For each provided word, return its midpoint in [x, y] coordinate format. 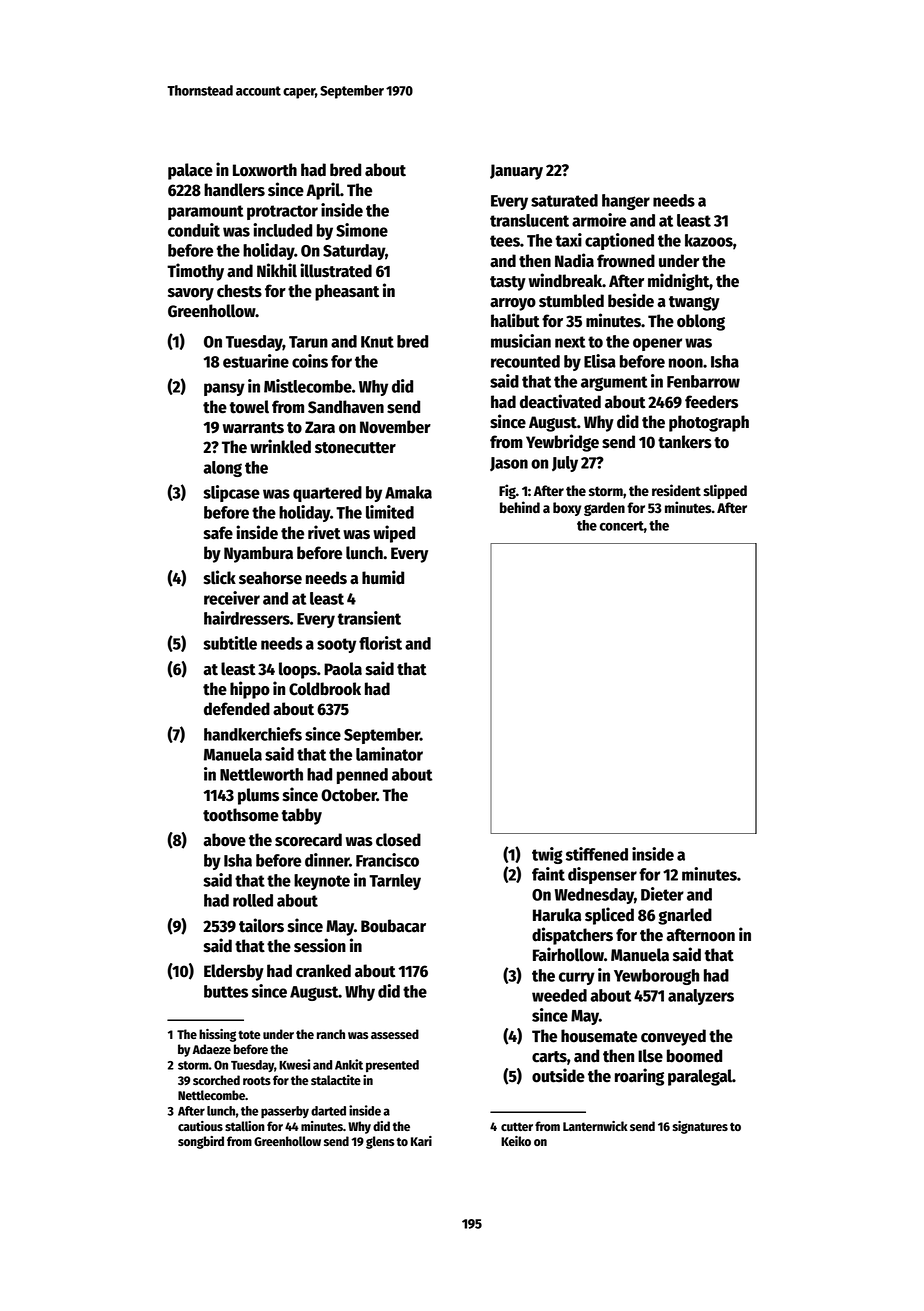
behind [520, 507]
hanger [626, 202]
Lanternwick [595, 1126]
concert [622, 526]
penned [362, 776]
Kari [421, 1141]
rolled [253, 900]
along [222, 469]
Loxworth [265, 170]
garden [604, 509]
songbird [201, 1142]
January [516, 172]
